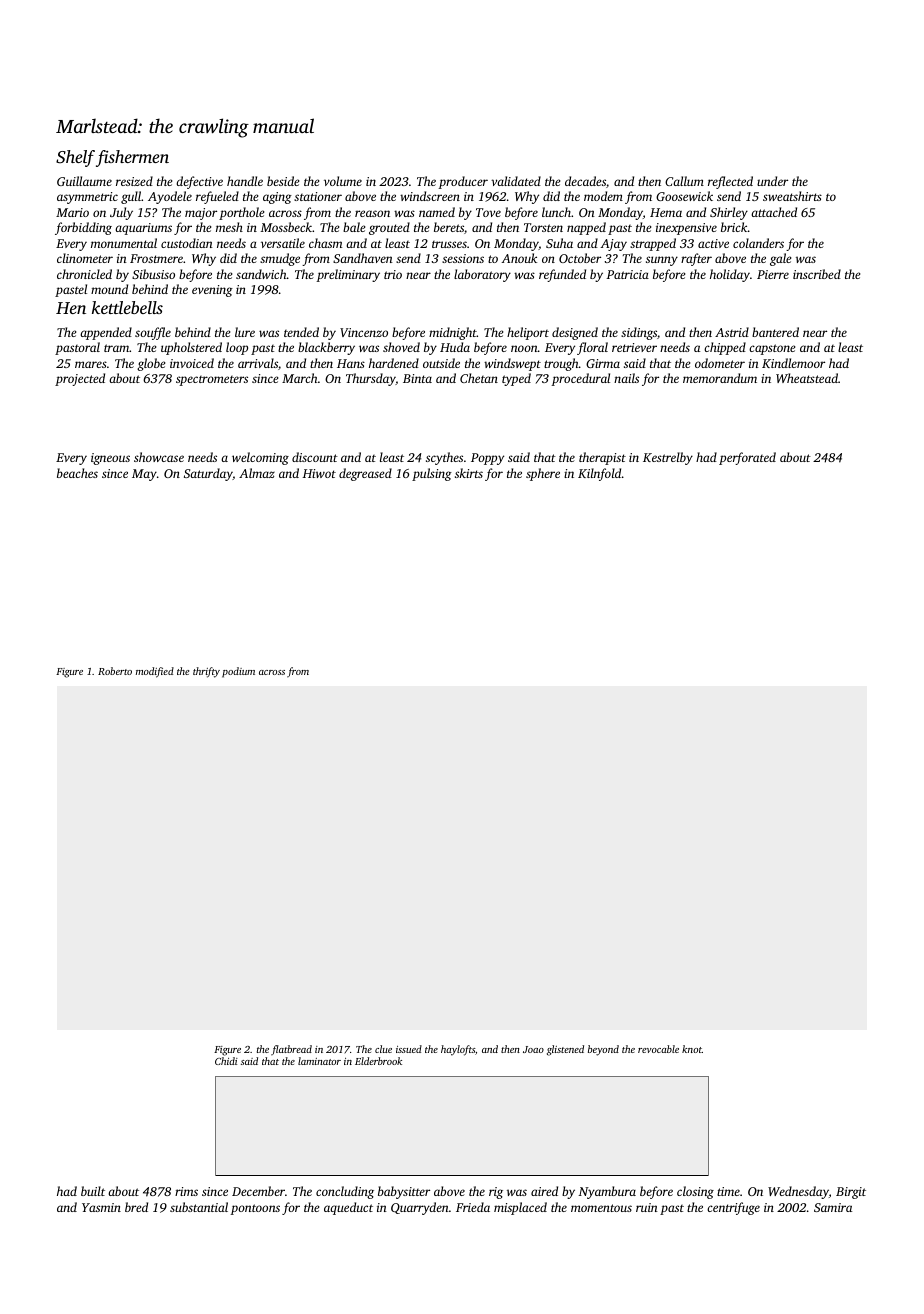  I want to click on Joao, so click(533, 1049).
